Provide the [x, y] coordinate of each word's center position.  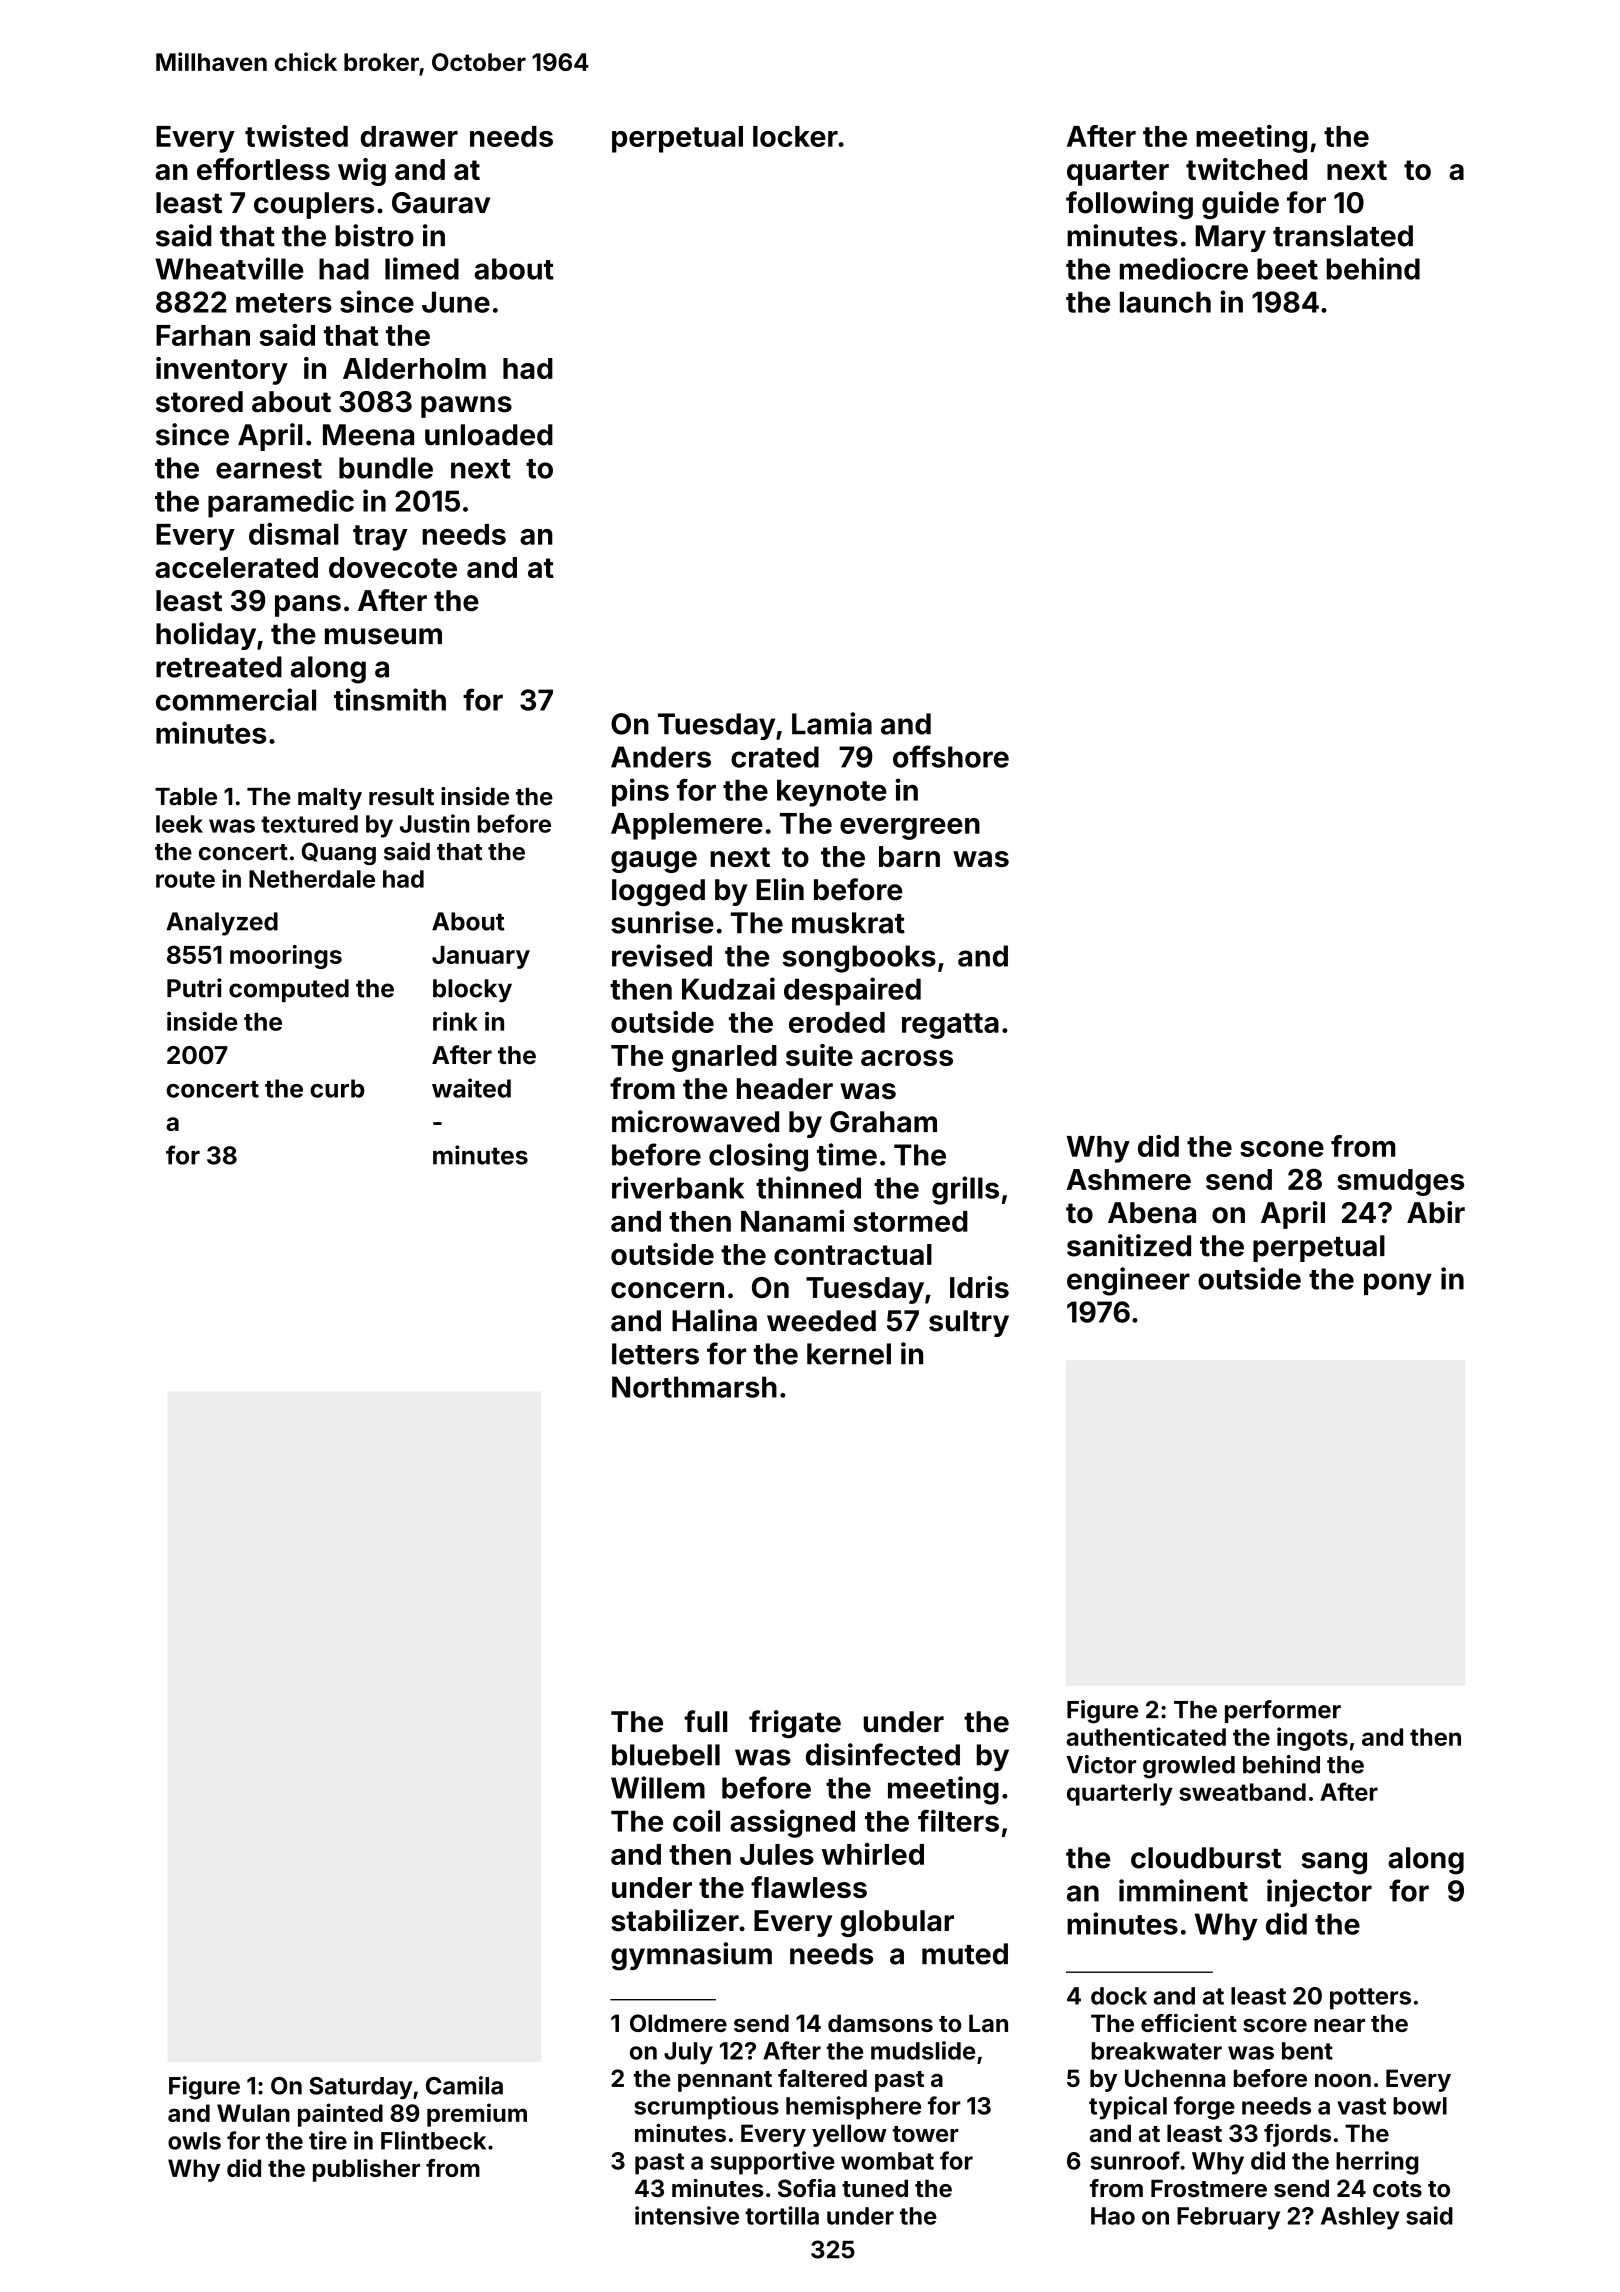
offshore [951, 756]
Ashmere [1129, 1179]
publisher [366, 2170]
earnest [269, 469]
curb [337, 1088]
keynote [832, 793]
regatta [950, 1026]
